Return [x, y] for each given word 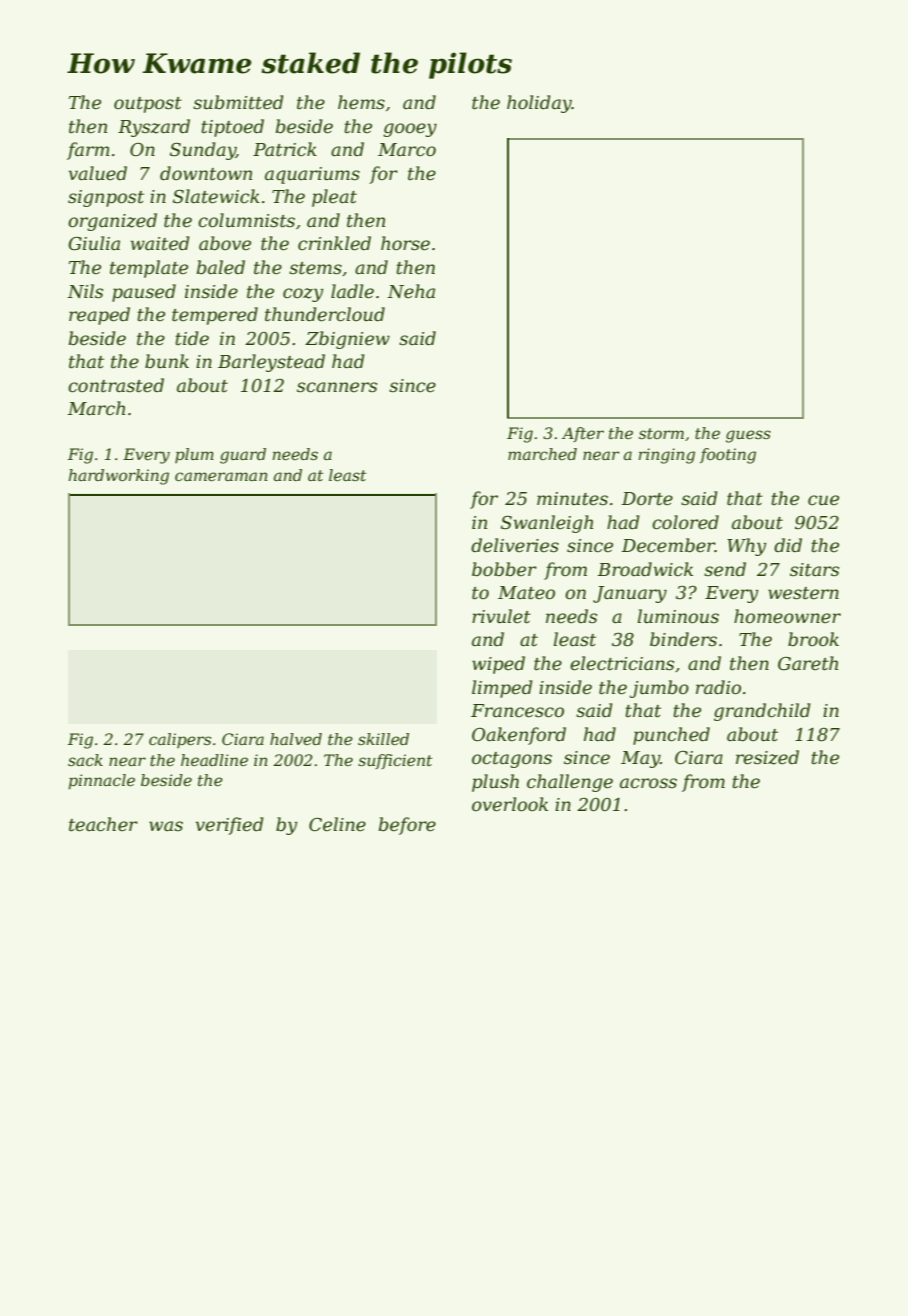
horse [405, 243]
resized [767, 757]
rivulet [501, 616]
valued [98, 173]
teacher [103, 824]
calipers [180, 740]
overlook [510, 804]
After [583, 434]
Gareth [808, 663]
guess [748, 436]
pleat [334, 198]
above [225, 243]
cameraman [221, 476]
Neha [411, 291]
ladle [352, 291]
